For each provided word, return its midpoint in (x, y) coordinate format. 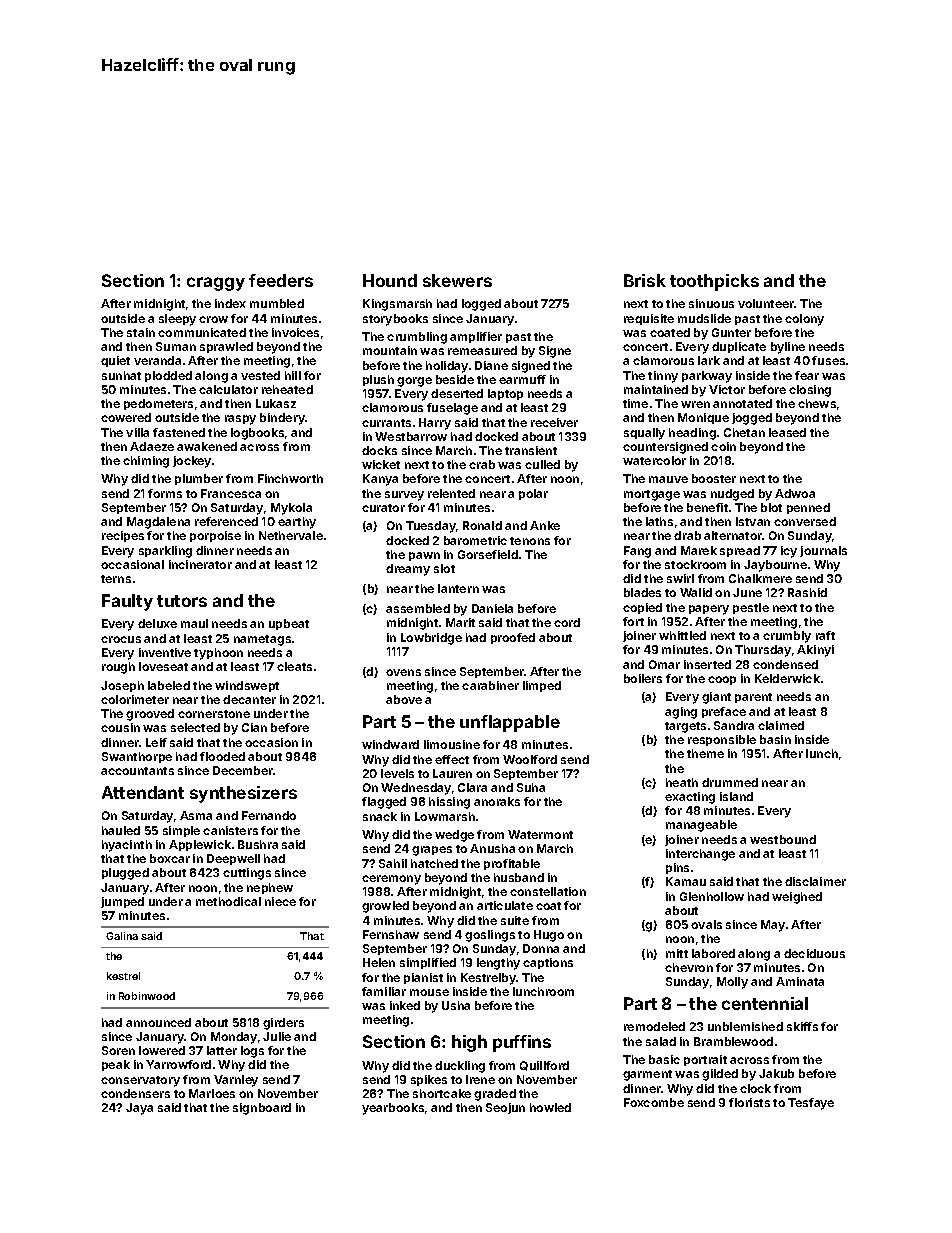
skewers (457, 280)
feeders (281, 280)
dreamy (408, 570)
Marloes (212, 1093)
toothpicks (714, 282)
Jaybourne (775, 566)
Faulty (127, 602)
